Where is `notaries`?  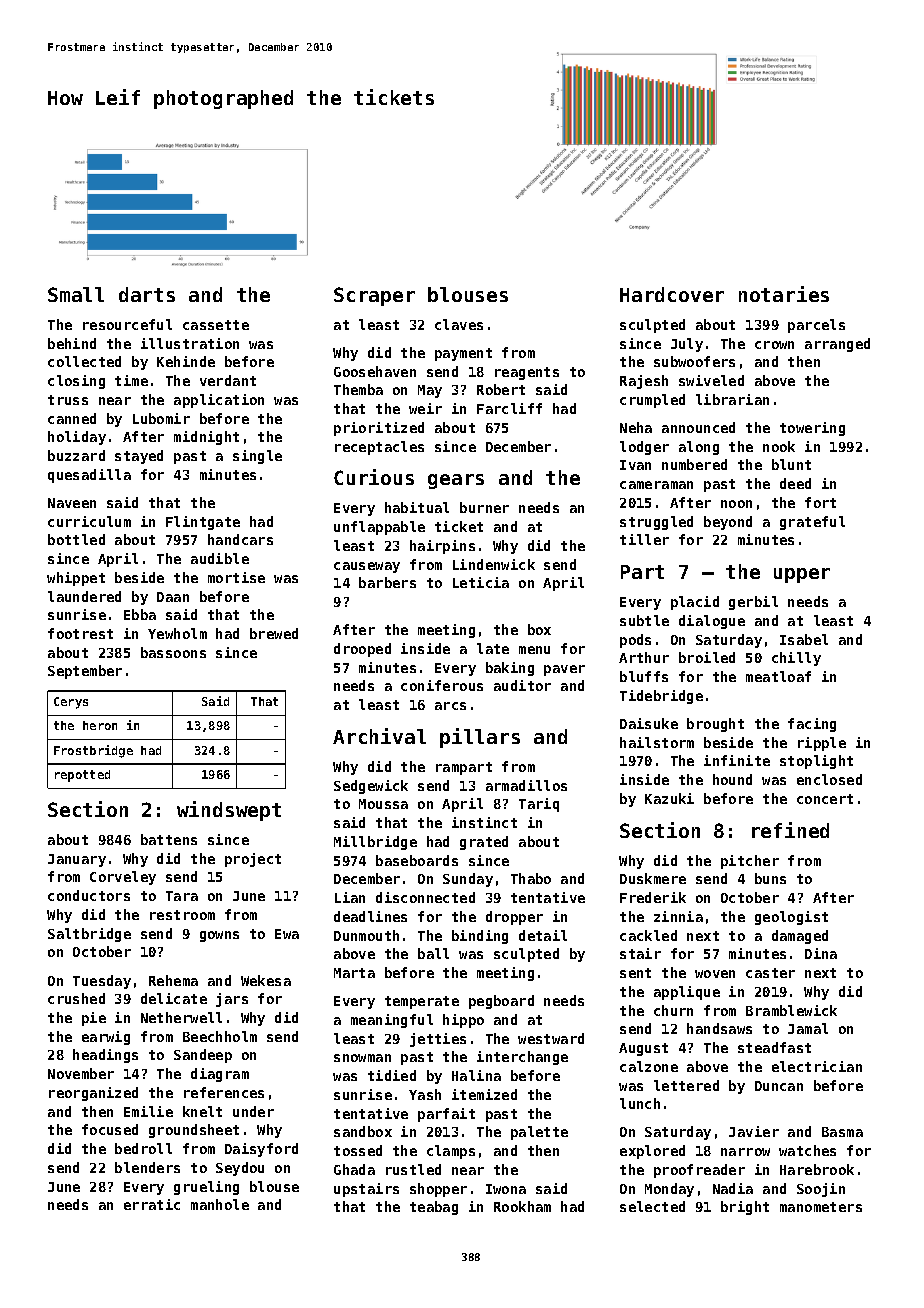
notaries is located at coordinates (784, 294).
